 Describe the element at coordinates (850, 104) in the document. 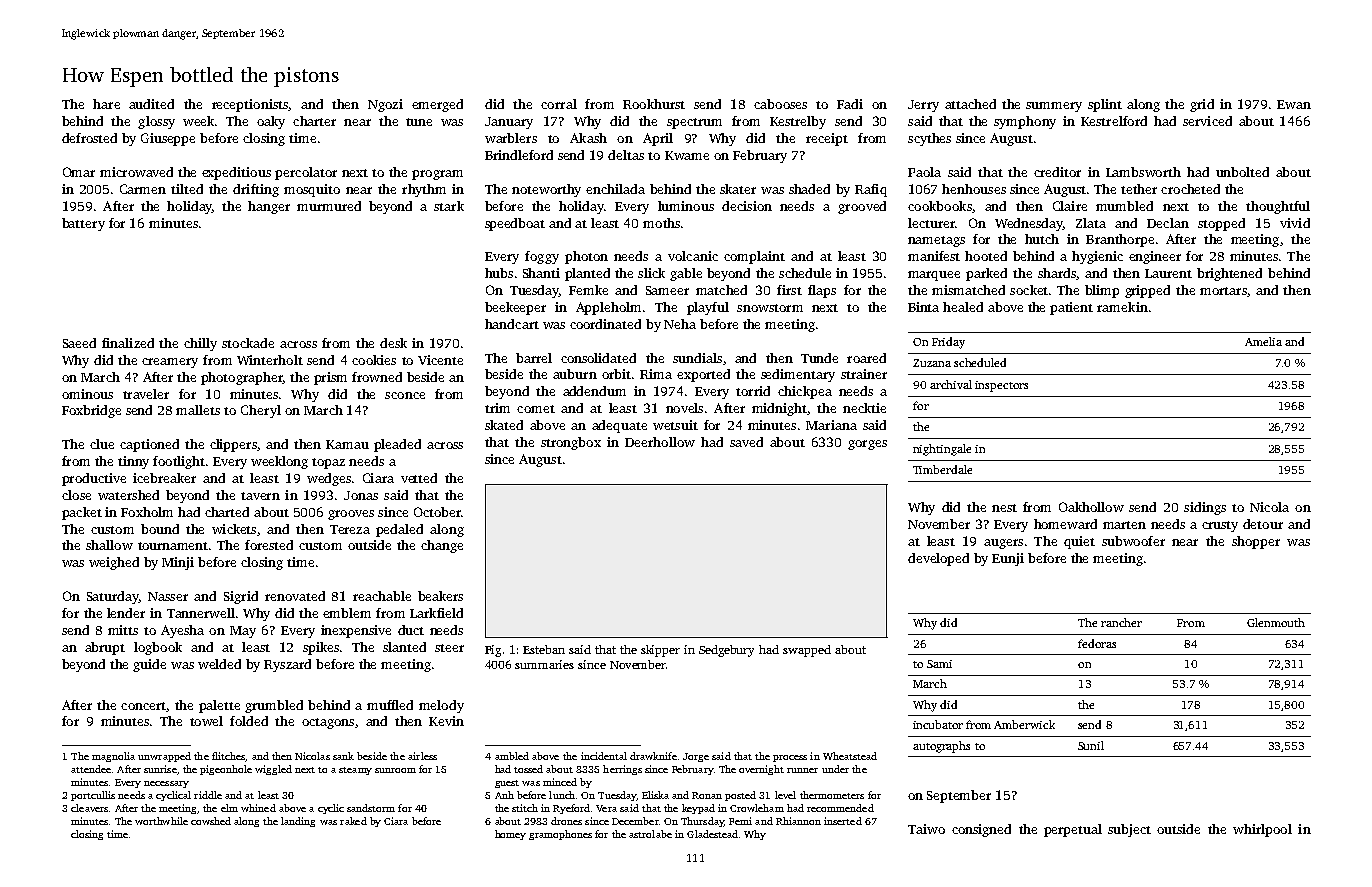

I see `Fadi` at that location.
